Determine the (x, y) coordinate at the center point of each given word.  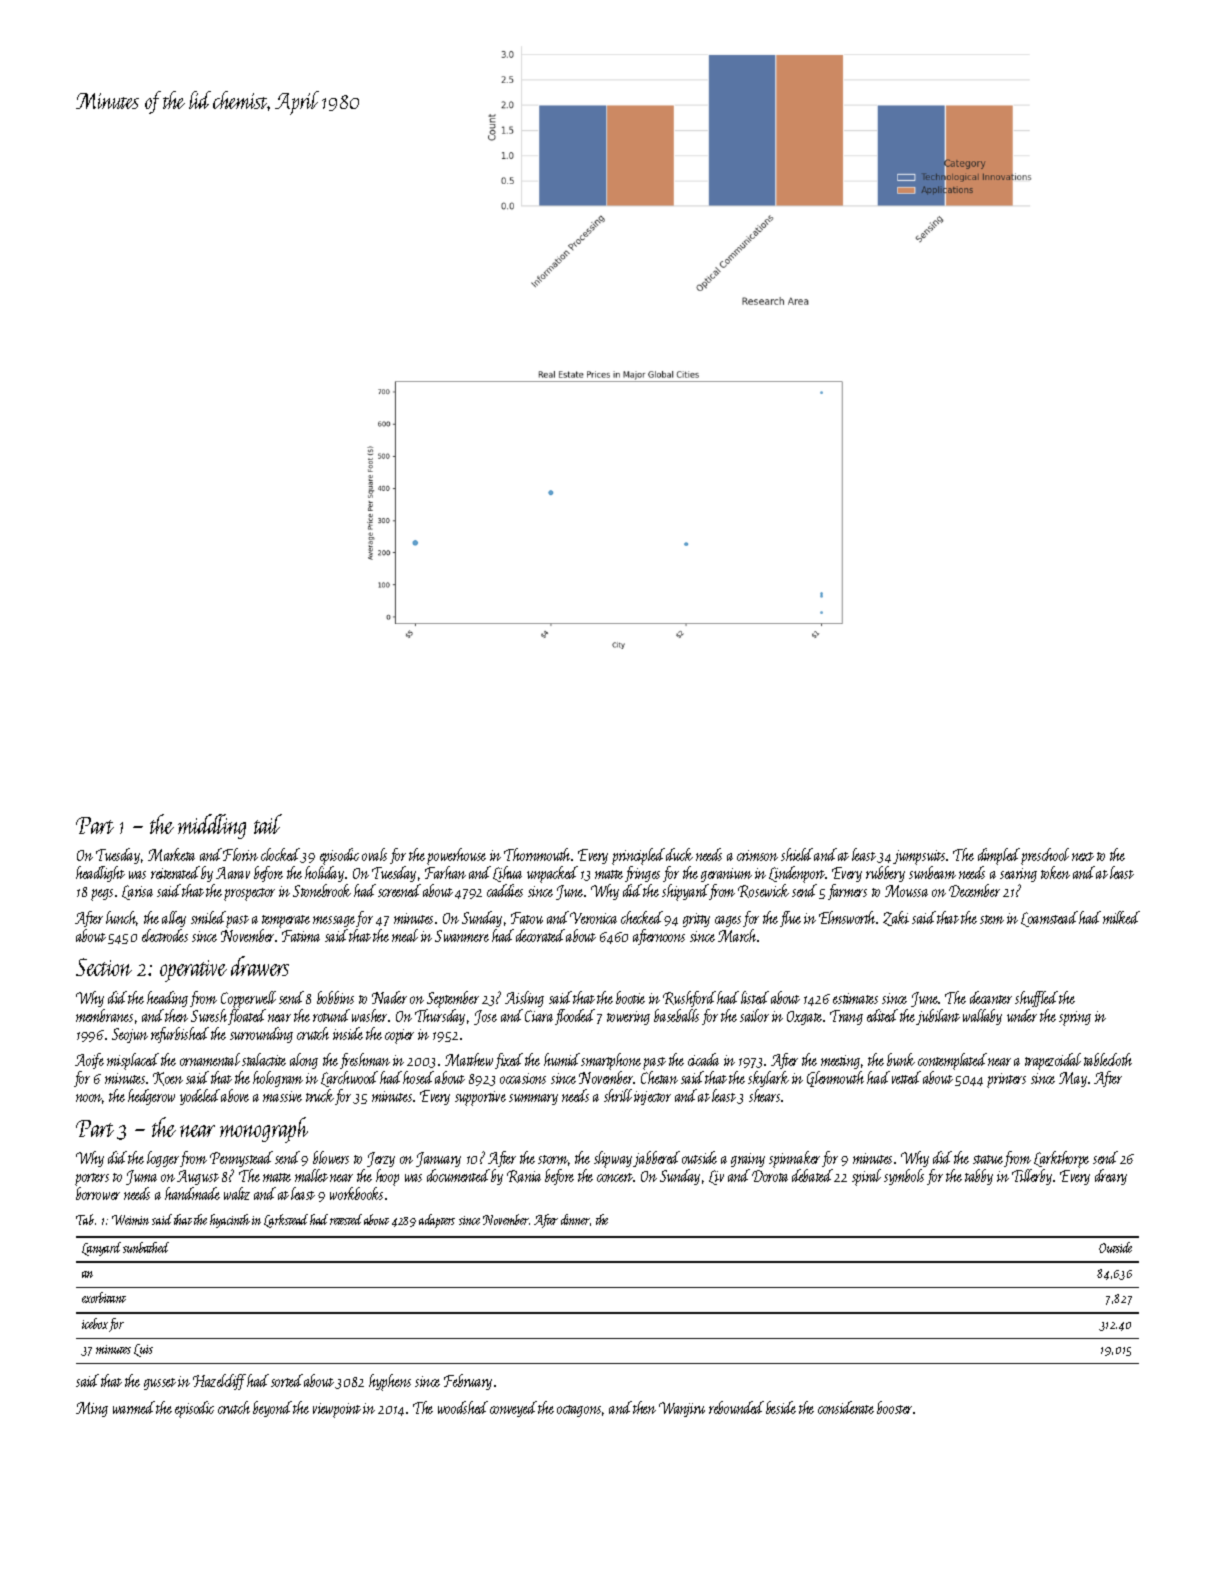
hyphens (390, 1382)
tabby (979, 1177)
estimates (855, 998)
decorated (540, 935)
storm (553, 1159)
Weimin (130, 1220)
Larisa (137, 892)
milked (1121, 917)
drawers (260, 966)
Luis (143, 1350)
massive (282, 1096)
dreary (1111, 1177)
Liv (716, 1177)
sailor (754, 1015)
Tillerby (1032, 1177)
